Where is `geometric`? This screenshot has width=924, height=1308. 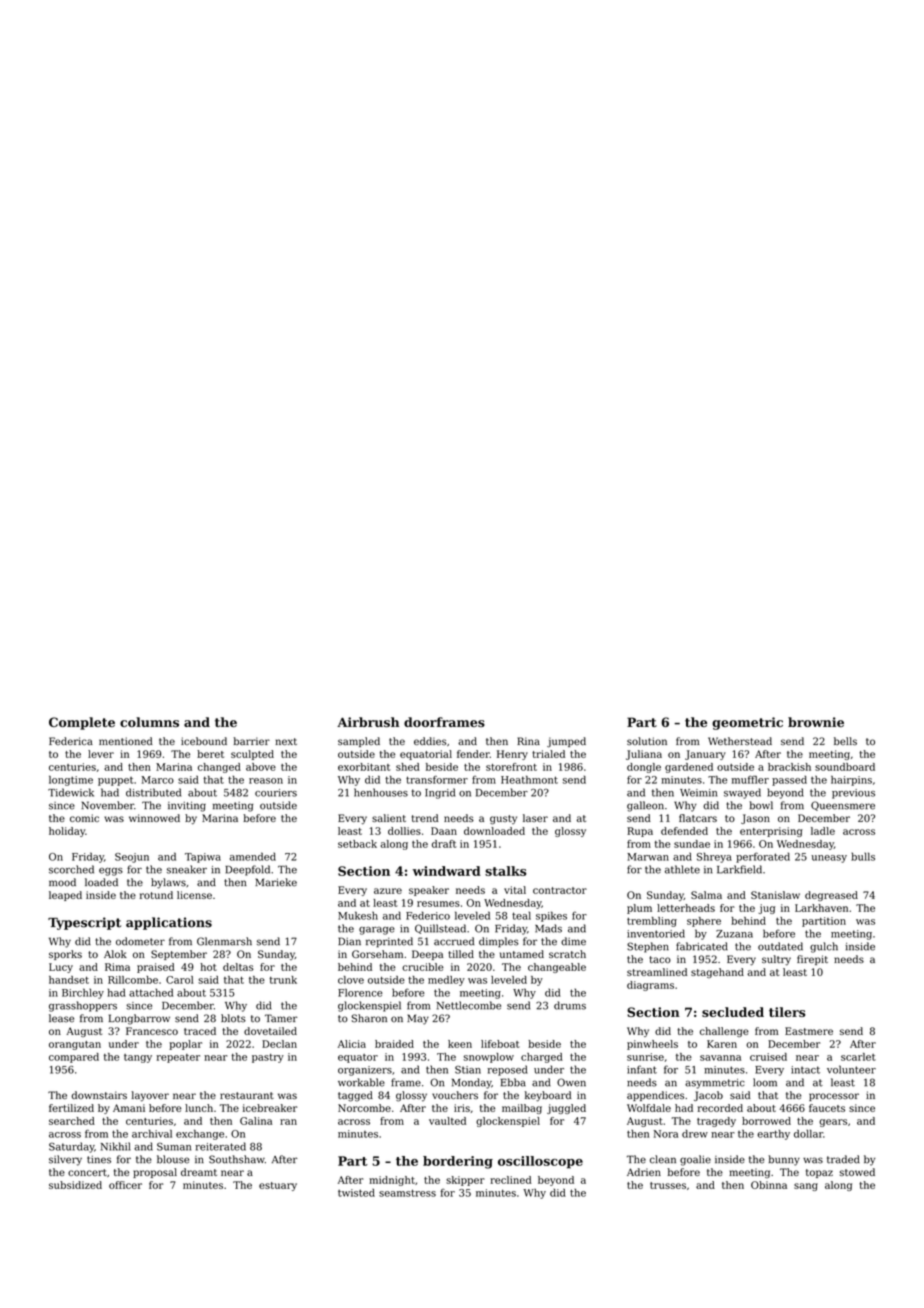
geometric is located at coordinates (747, 723).
